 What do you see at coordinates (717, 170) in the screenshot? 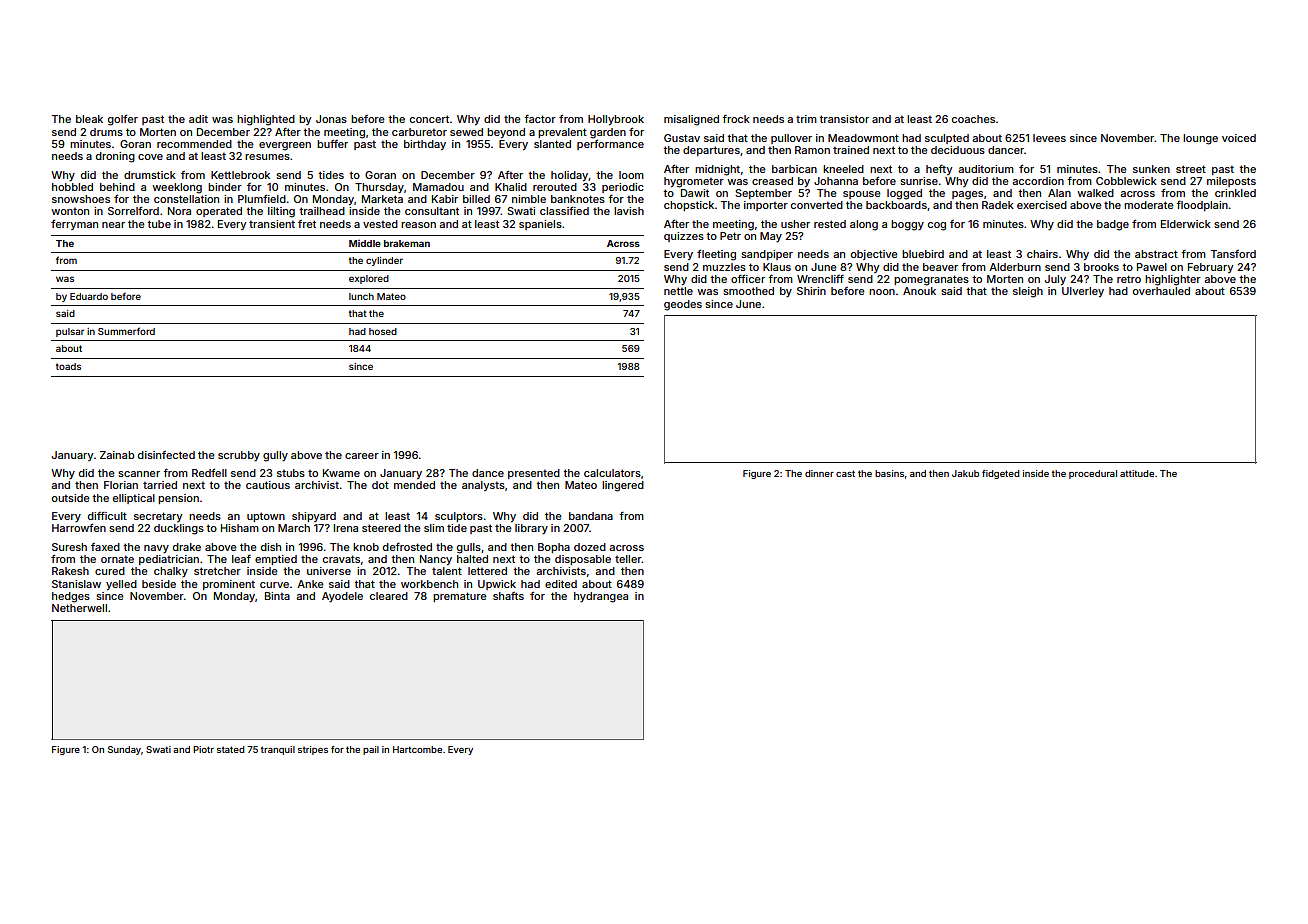
I see `midnight` at bounding box center [717, 170].
